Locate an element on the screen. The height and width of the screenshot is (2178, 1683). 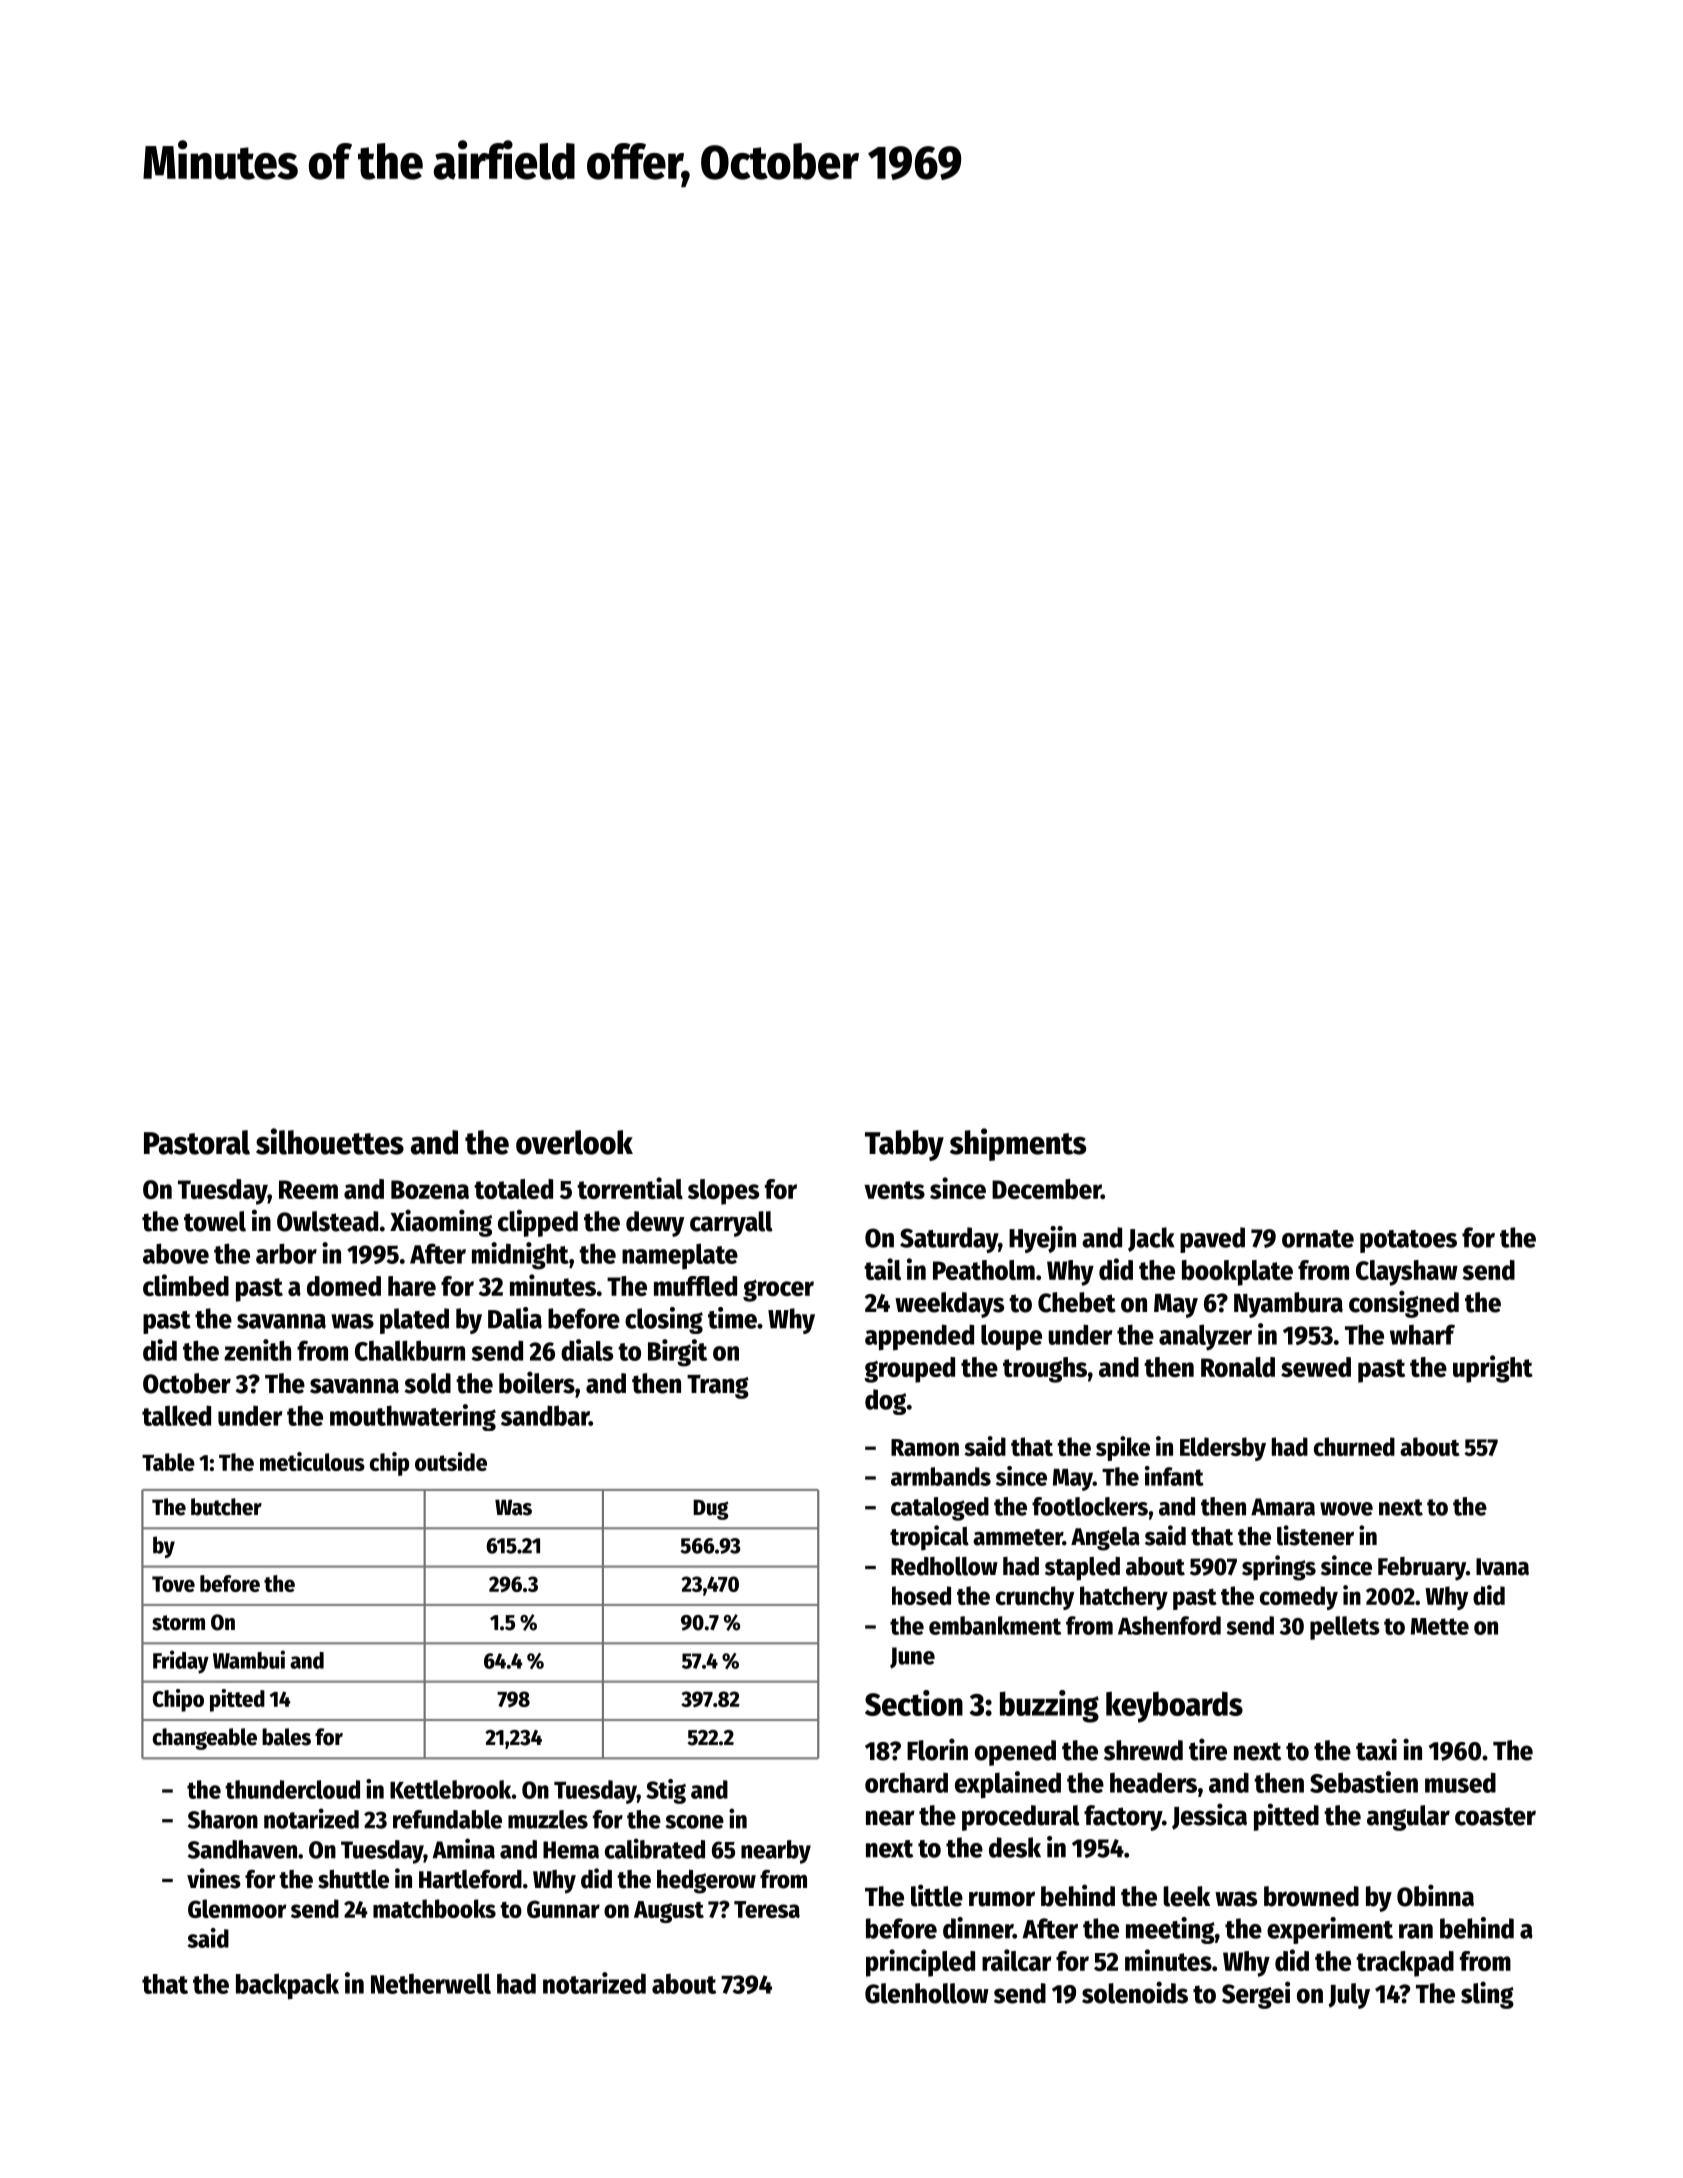
Netherwell is located at coordinates (431, 1983).
